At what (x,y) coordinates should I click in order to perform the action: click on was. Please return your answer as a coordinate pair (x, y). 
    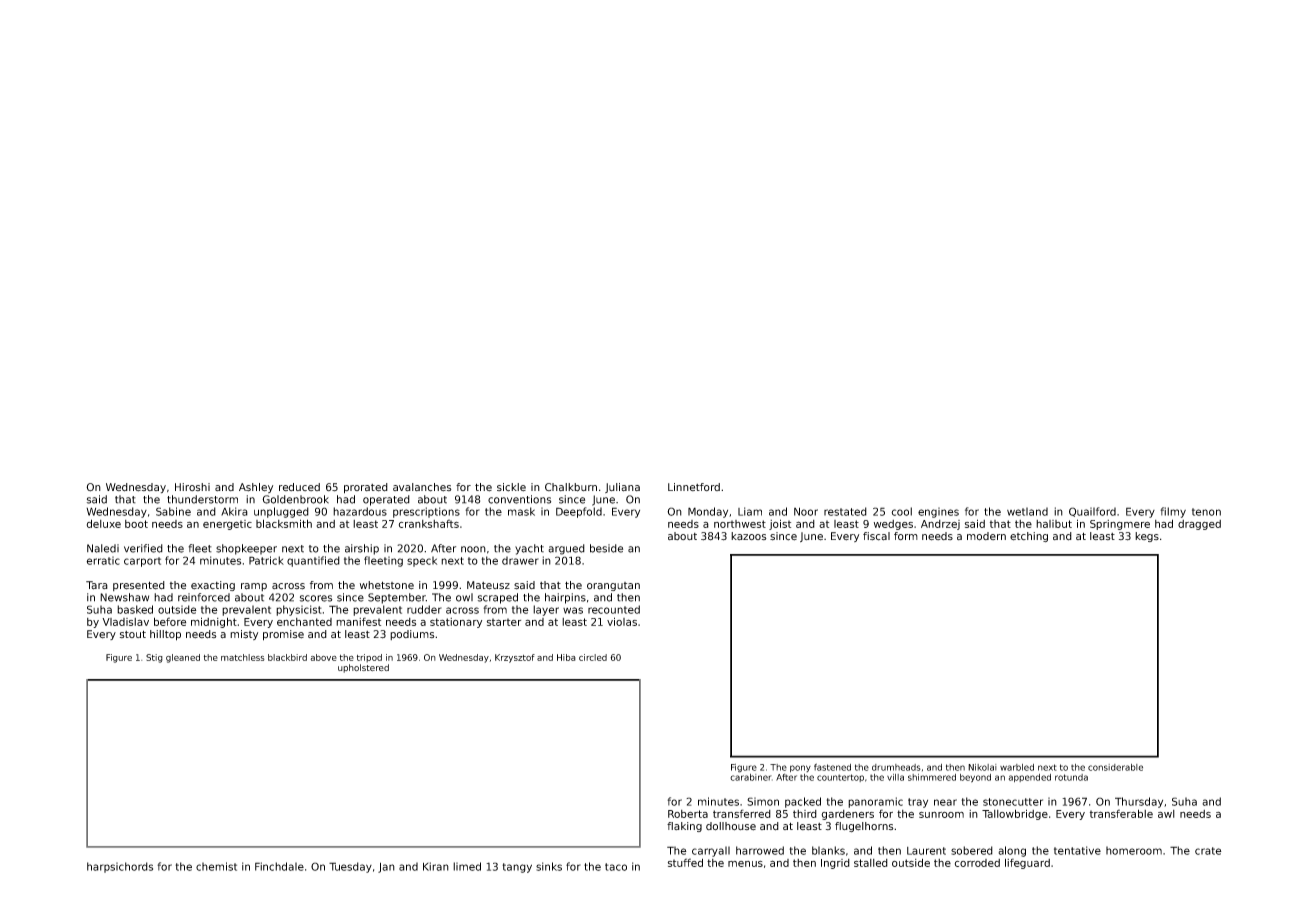
    Looking at the image, I should click on (573, 610).
